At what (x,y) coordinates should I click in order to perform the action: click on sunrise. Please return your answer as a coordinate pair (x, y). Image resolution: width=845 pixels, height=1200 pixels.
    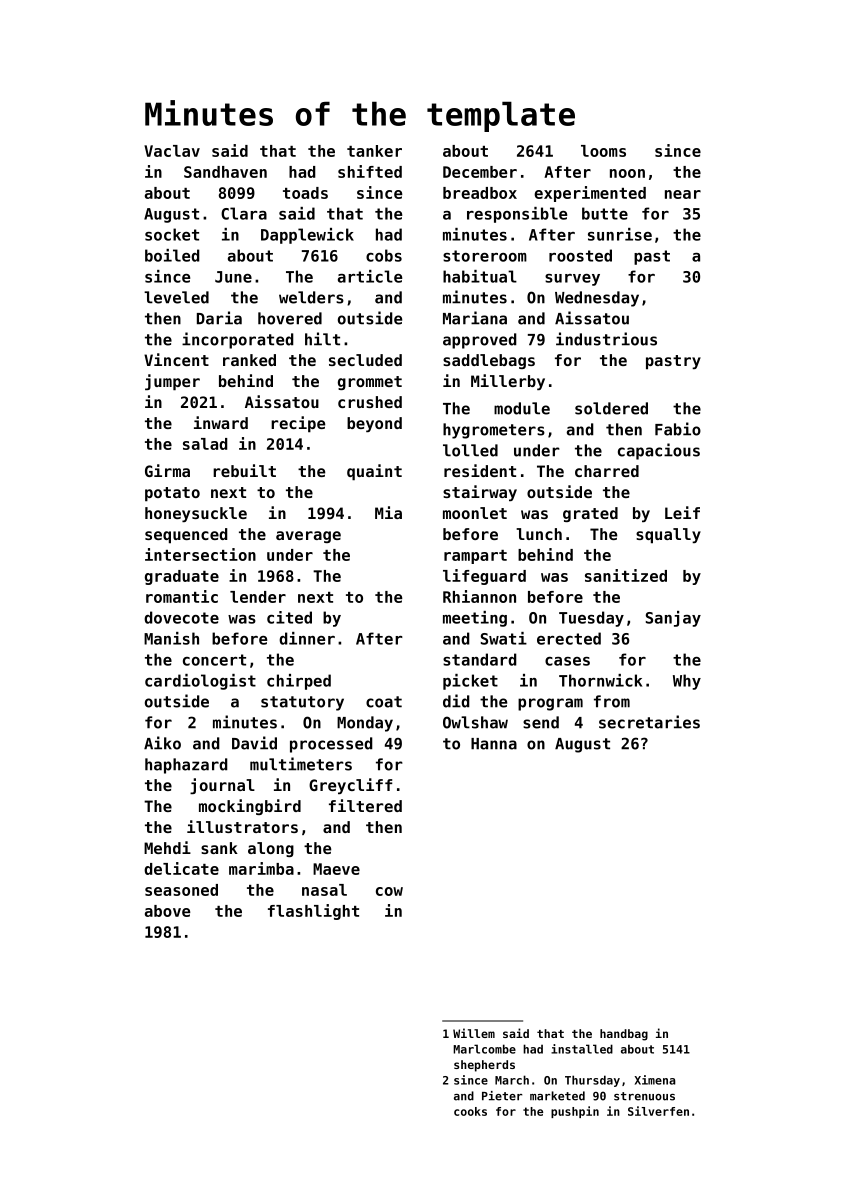
    Looking at the image, I should click on (620, 234).
